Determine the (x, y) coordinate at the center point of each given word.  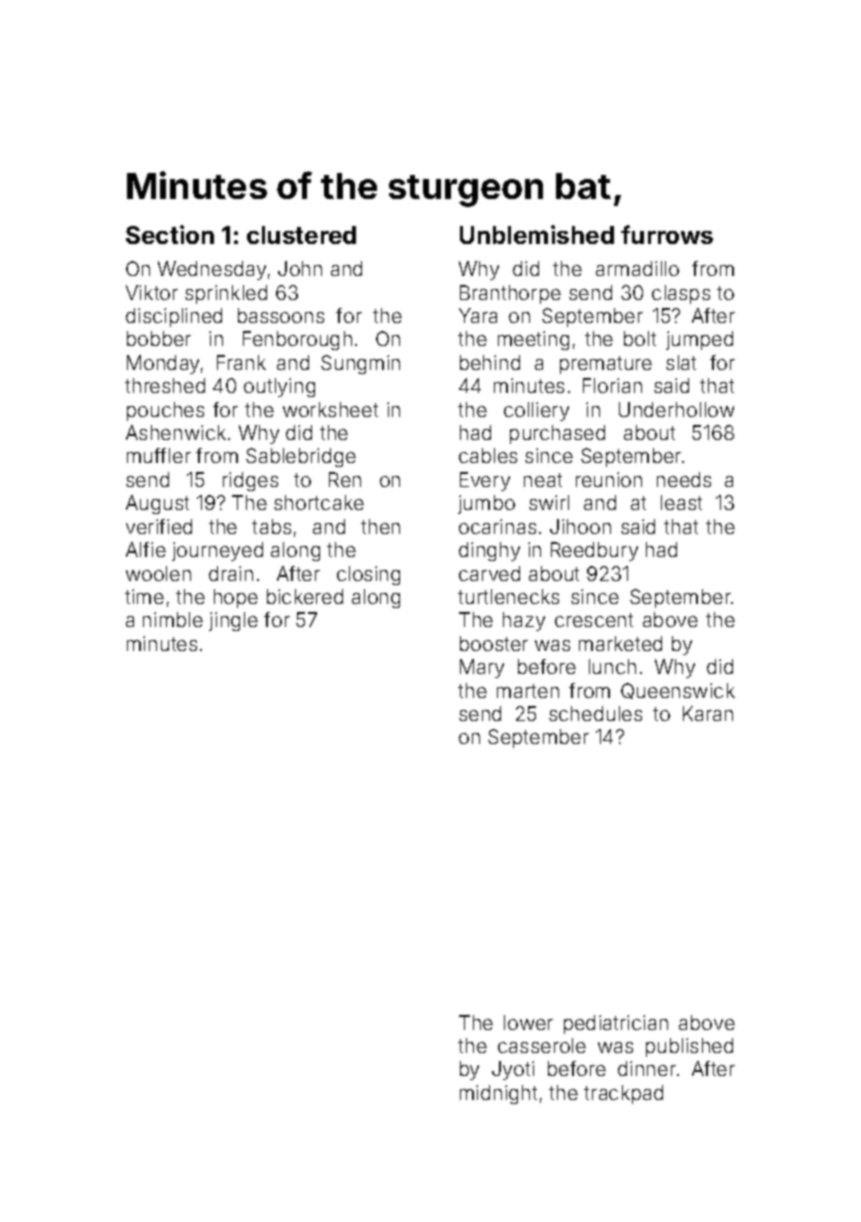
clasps (681, 294)
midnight (498, 1094)
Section (170, 234)
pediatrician (616, 1024)
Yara (478, 315)
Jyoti (513, 1070)
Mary (482, 668)
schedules (595, 713)
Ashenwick (176, 432)
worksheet (330, 409)
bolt (640, 338)
